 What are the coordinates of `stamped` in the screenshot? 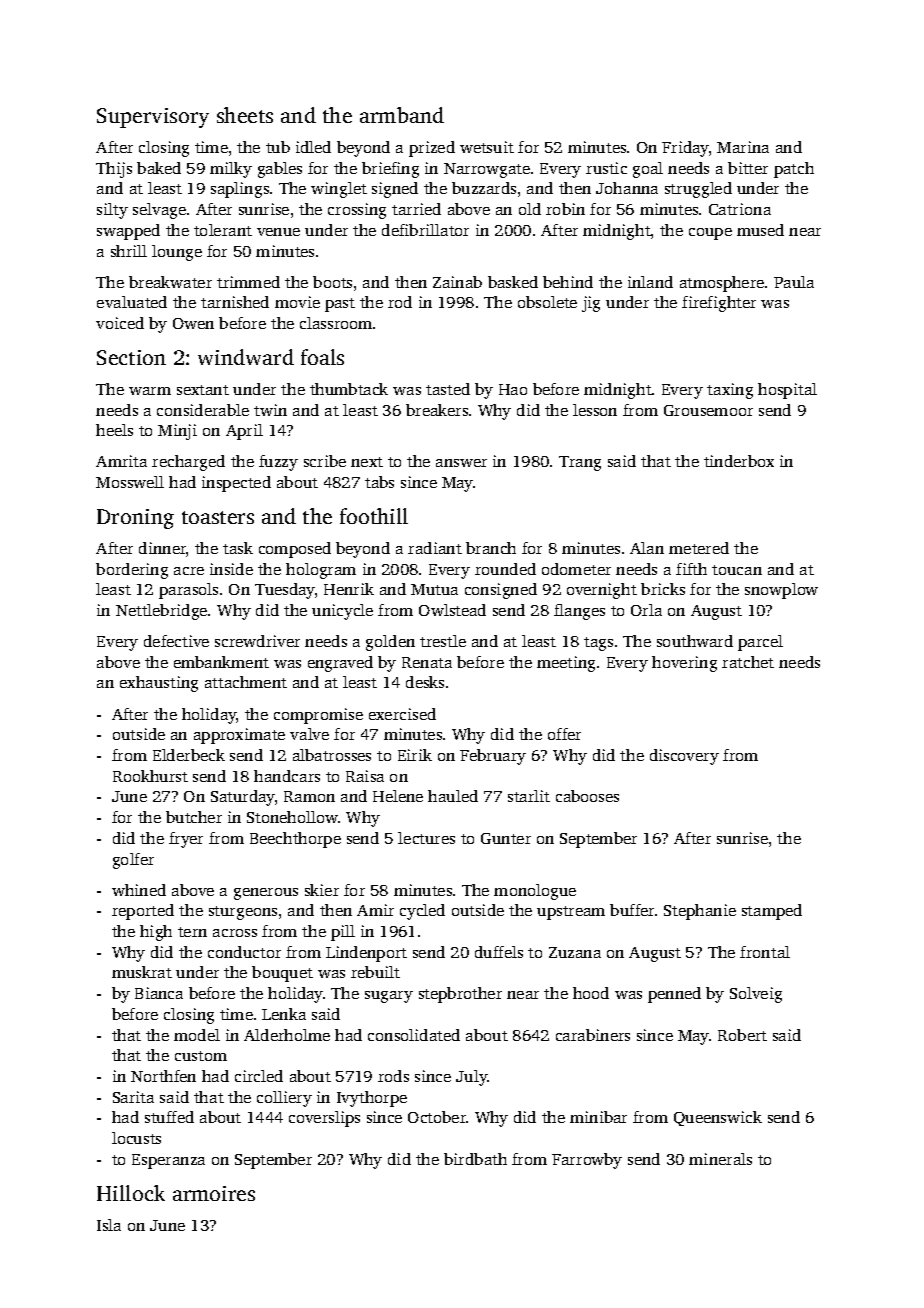 It's located at (772, 912).
